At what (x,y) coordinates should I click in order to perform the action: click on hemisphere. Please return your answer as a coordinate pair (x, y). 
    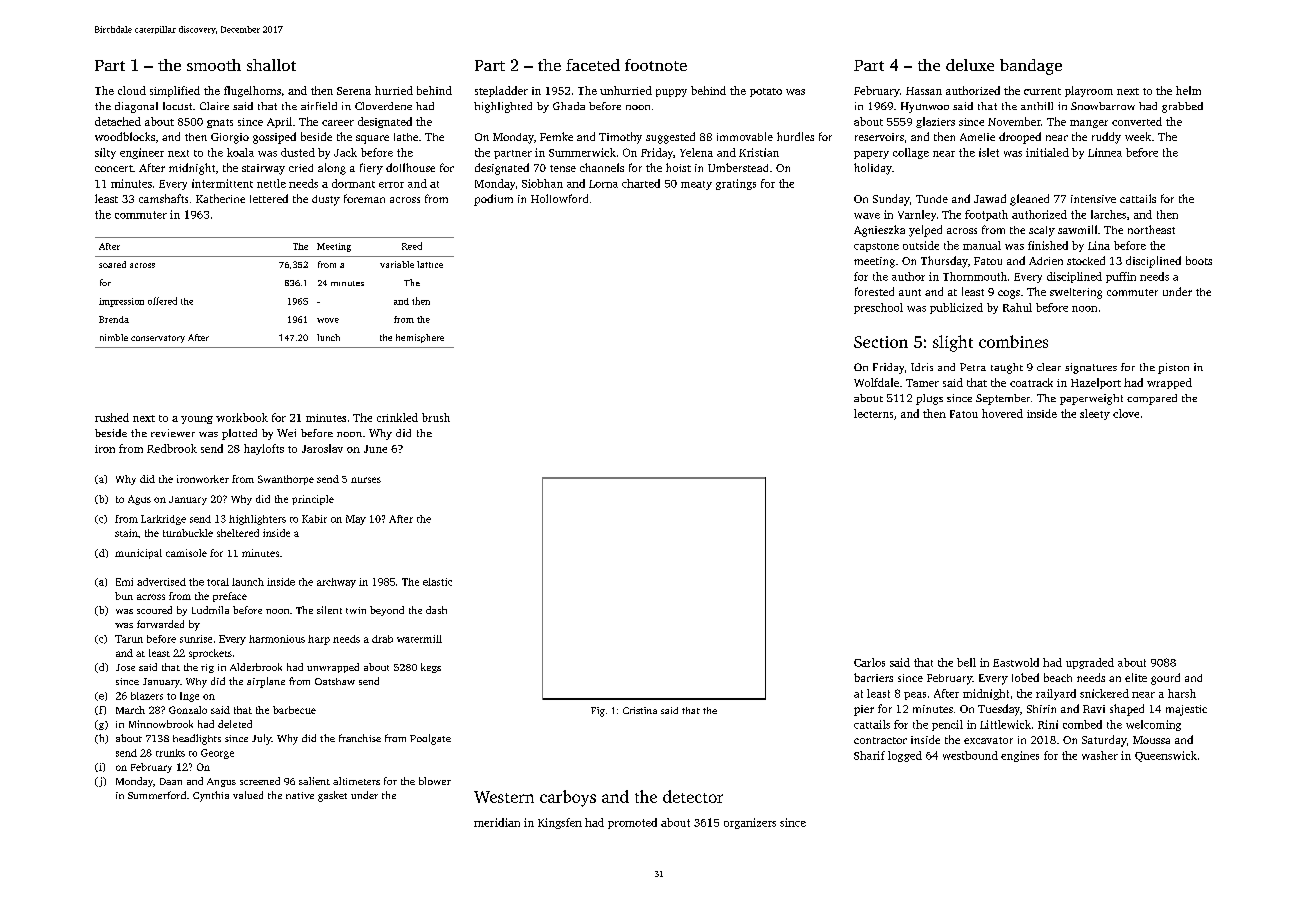
    Looking at the image, I should click on (420, 338).
